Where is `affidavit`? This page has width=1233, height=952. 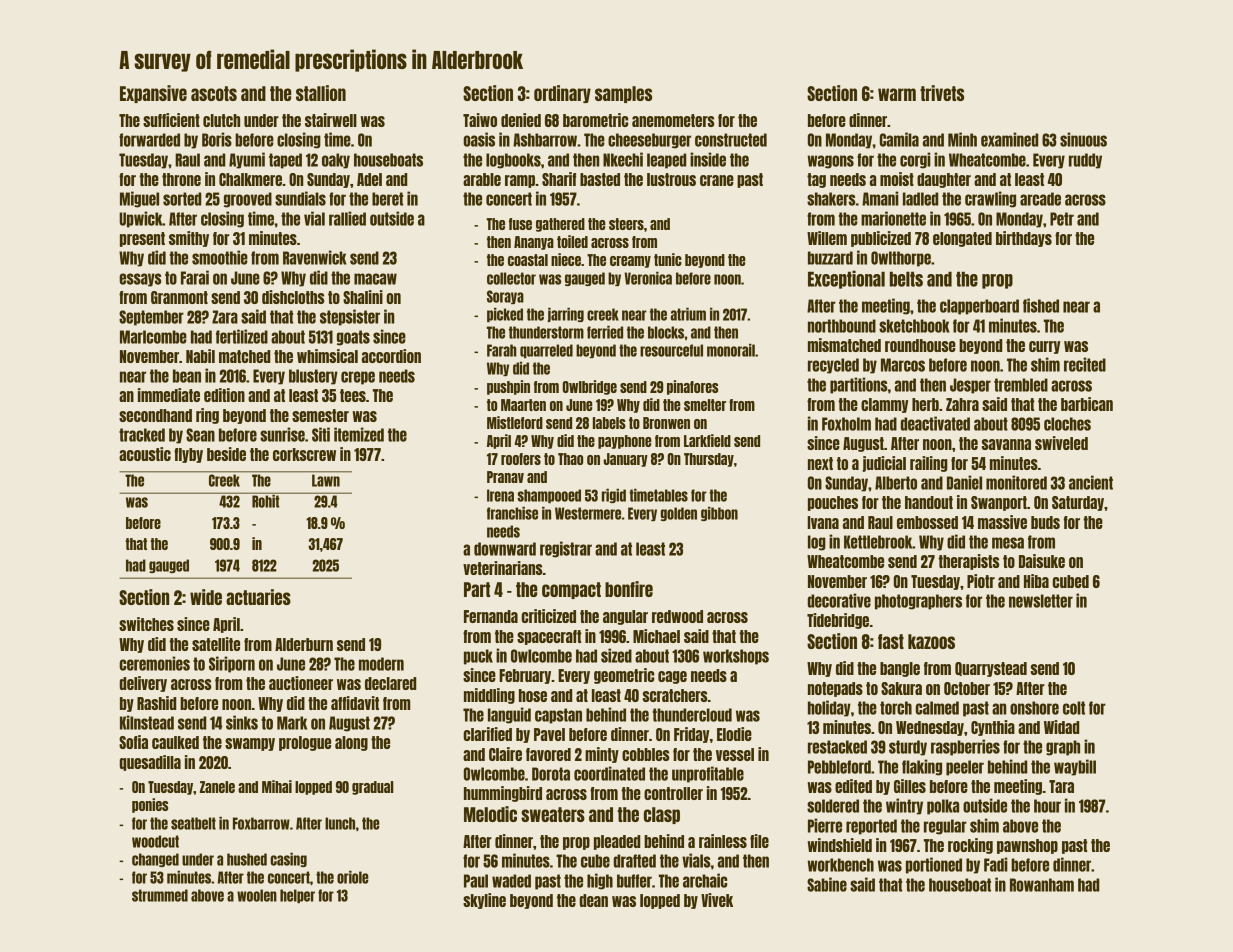 affidavit is located at coordinates (355, 703).
